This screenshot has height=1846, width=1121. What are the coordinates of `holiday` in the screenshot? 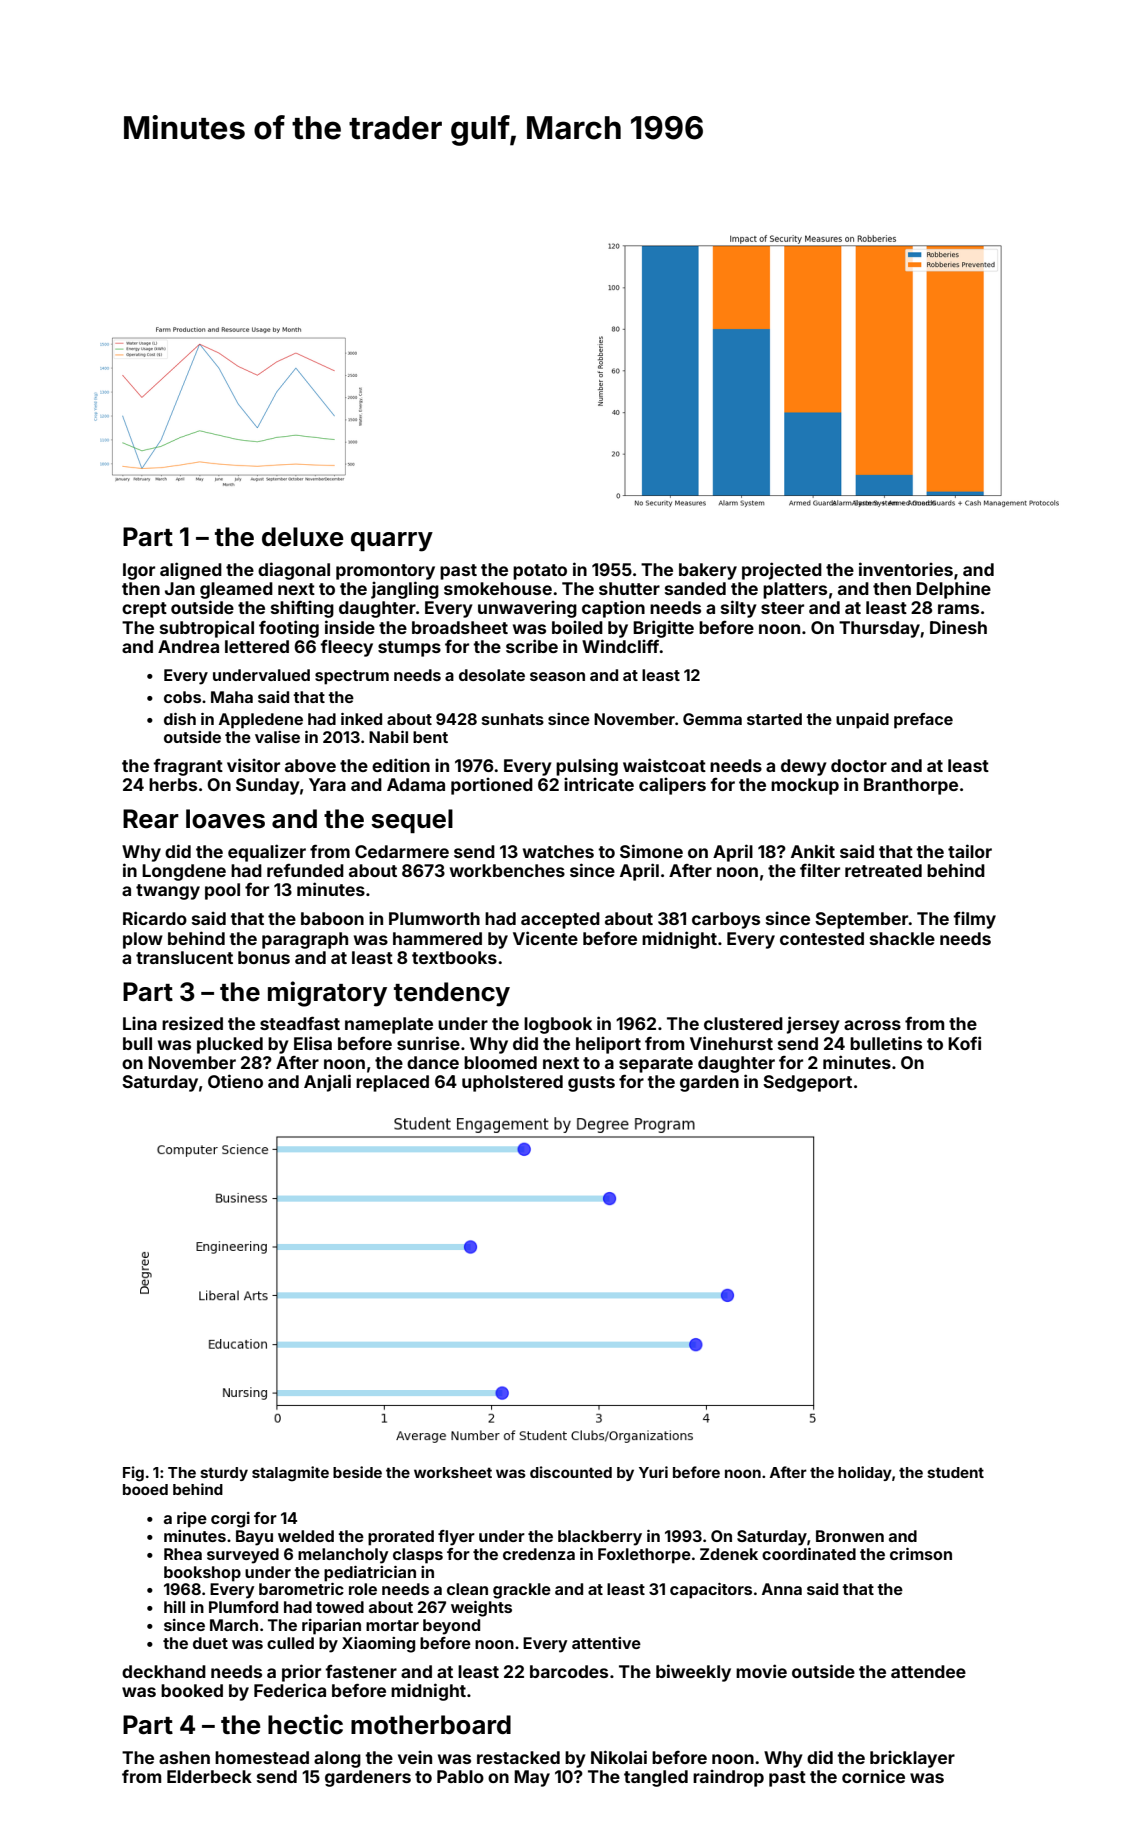 It's located at (865, 1473).
